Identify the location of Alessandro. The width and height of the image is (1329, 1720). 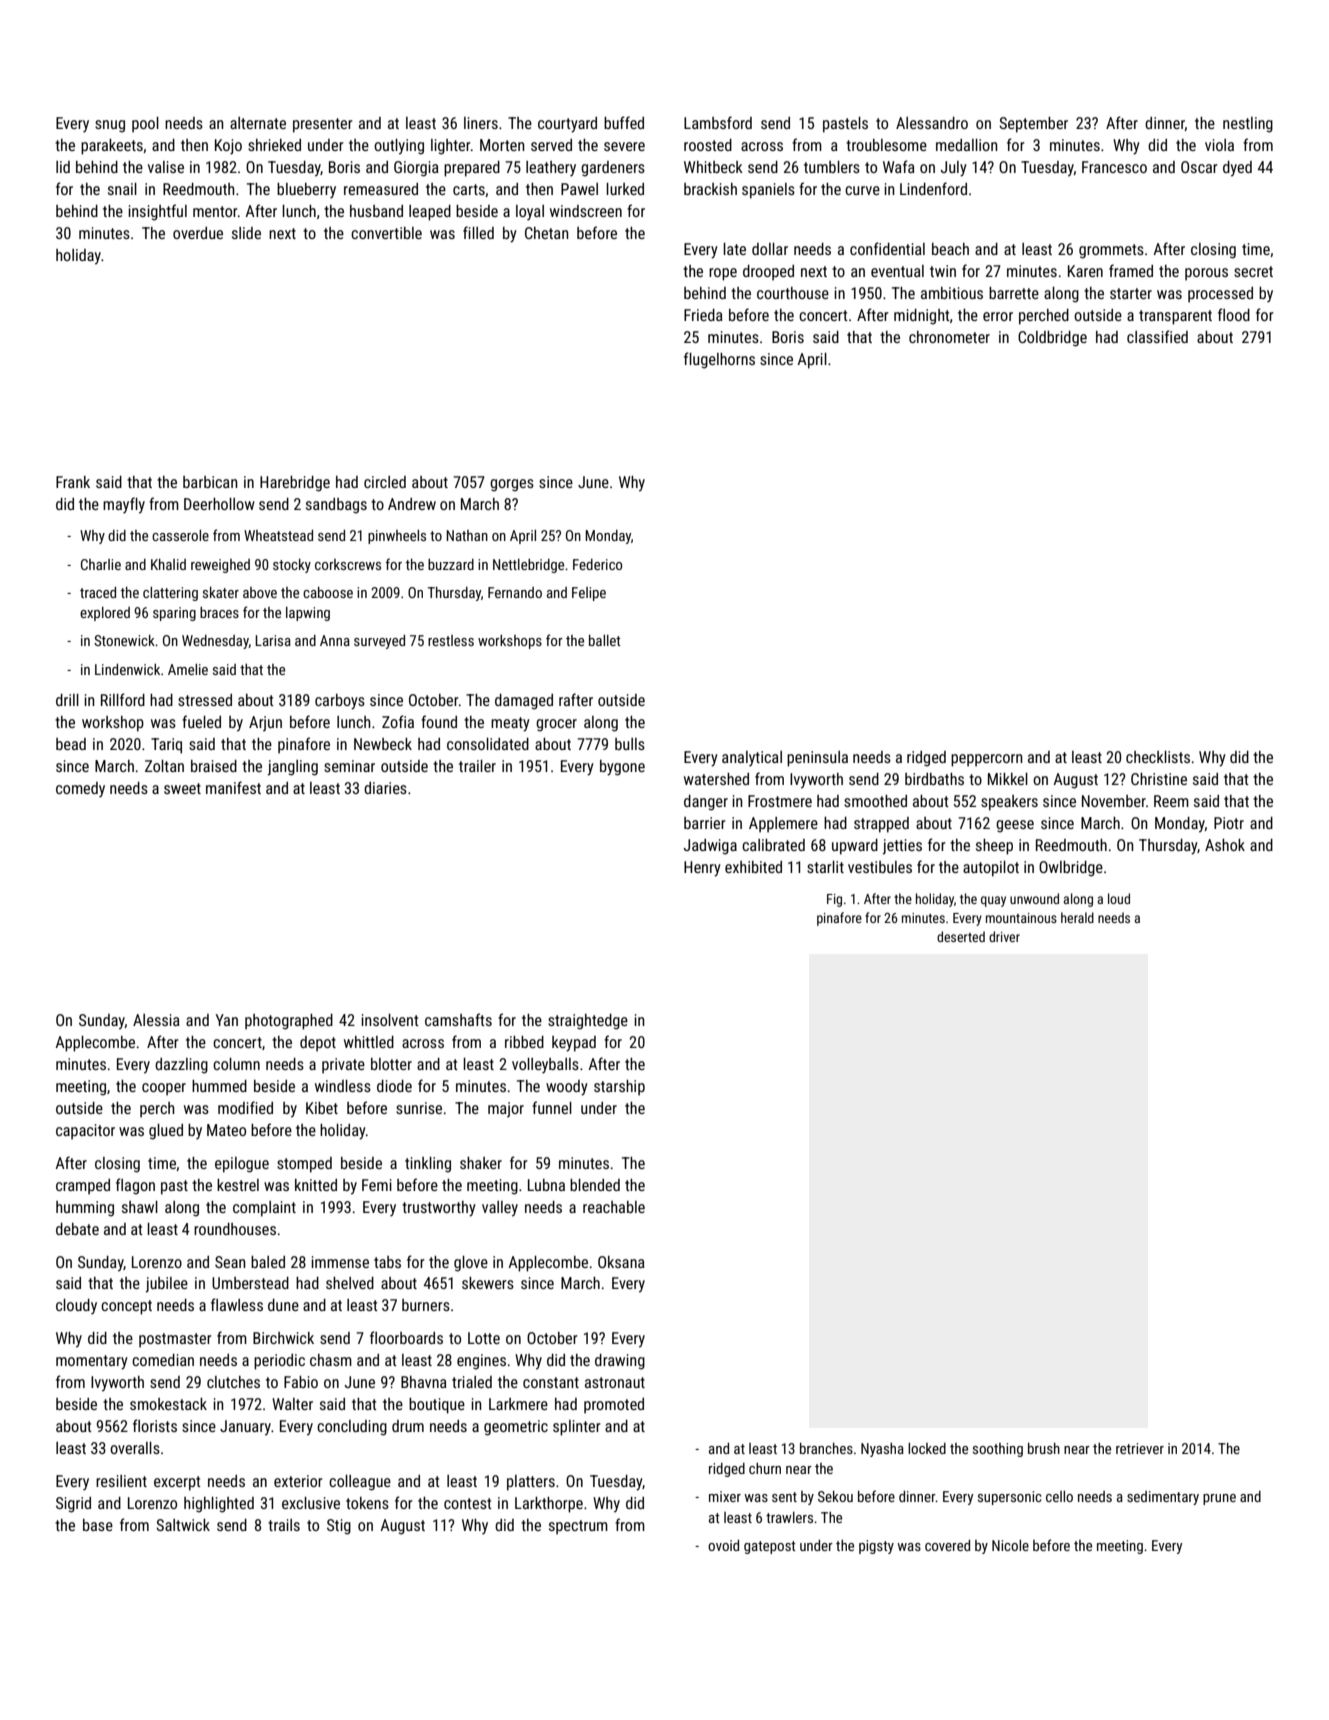
(932, 123).
